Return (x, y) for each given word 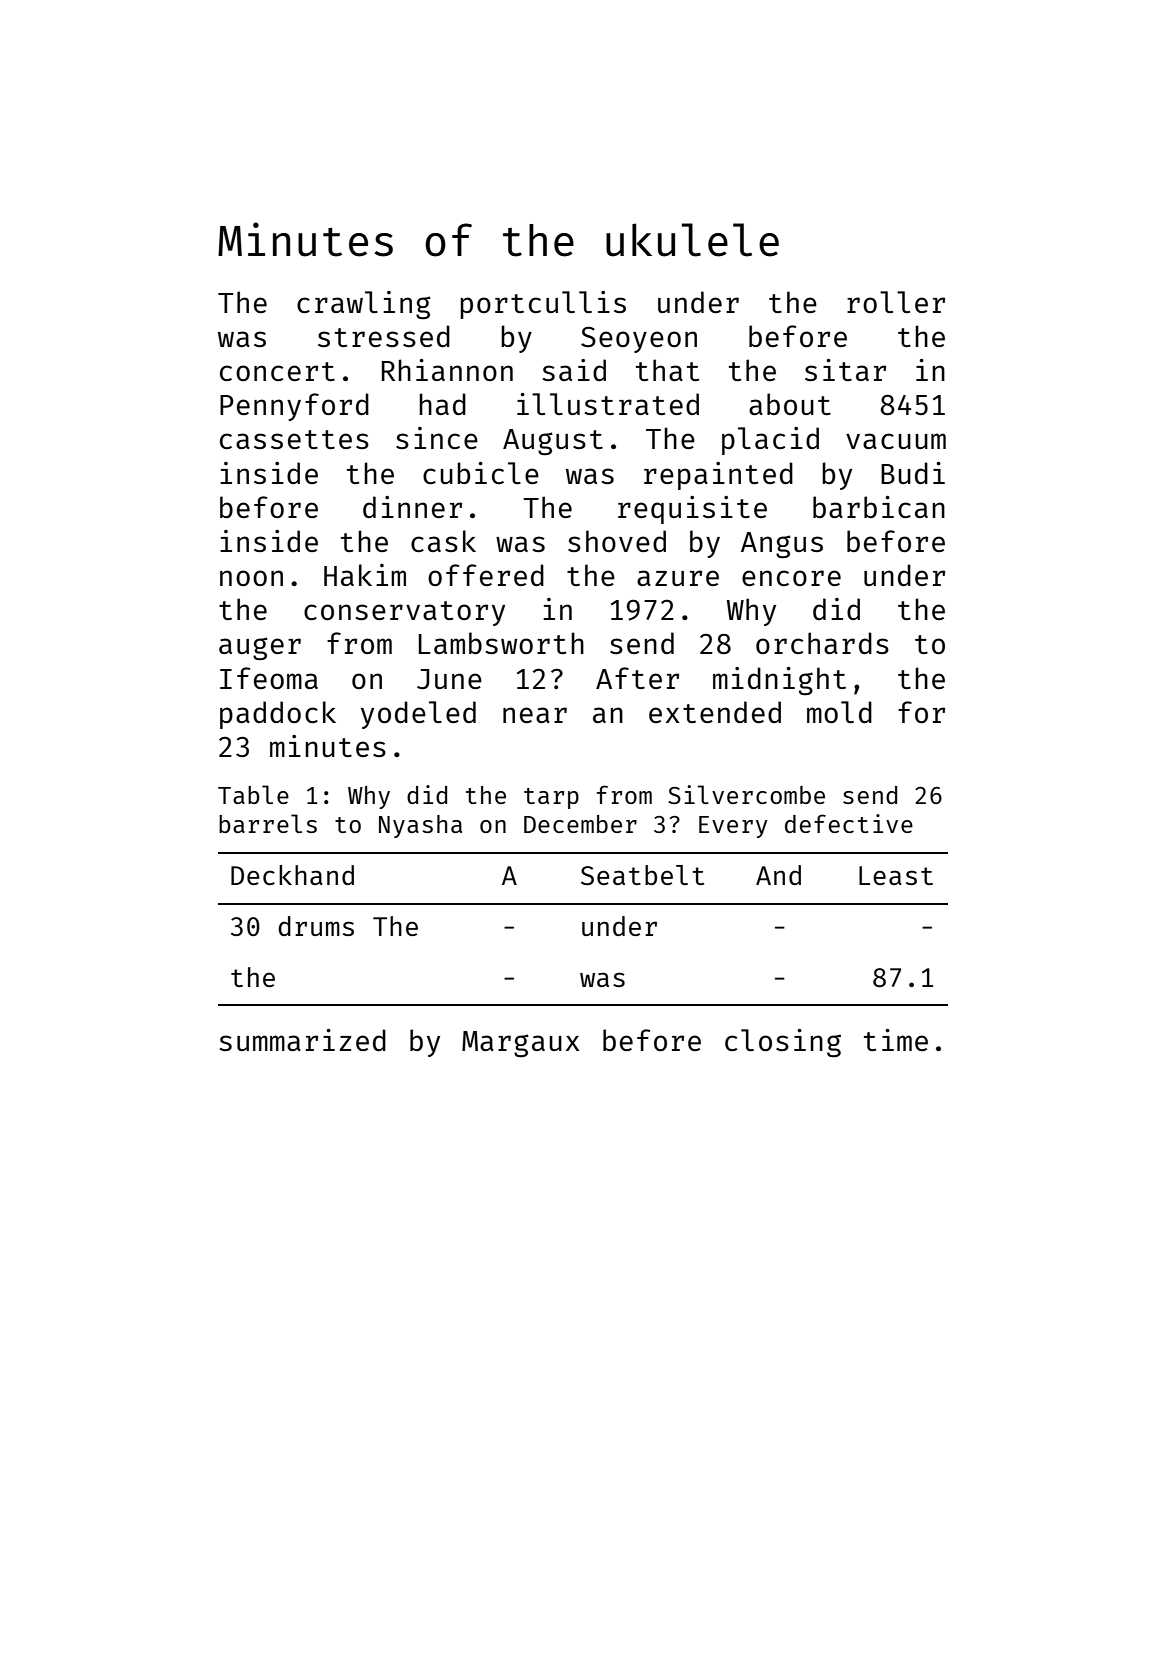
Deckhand (292, 875)
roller (896, 302)
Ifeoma (269, 678)
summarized (302, 1040)
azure (678, 578)
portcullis (543, 305)
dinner (412, 507)
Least (896, 875)
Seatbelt (642, 875)
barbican (879, 507)
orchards (822, 643)
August (553, 442)
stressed (384, 336)
